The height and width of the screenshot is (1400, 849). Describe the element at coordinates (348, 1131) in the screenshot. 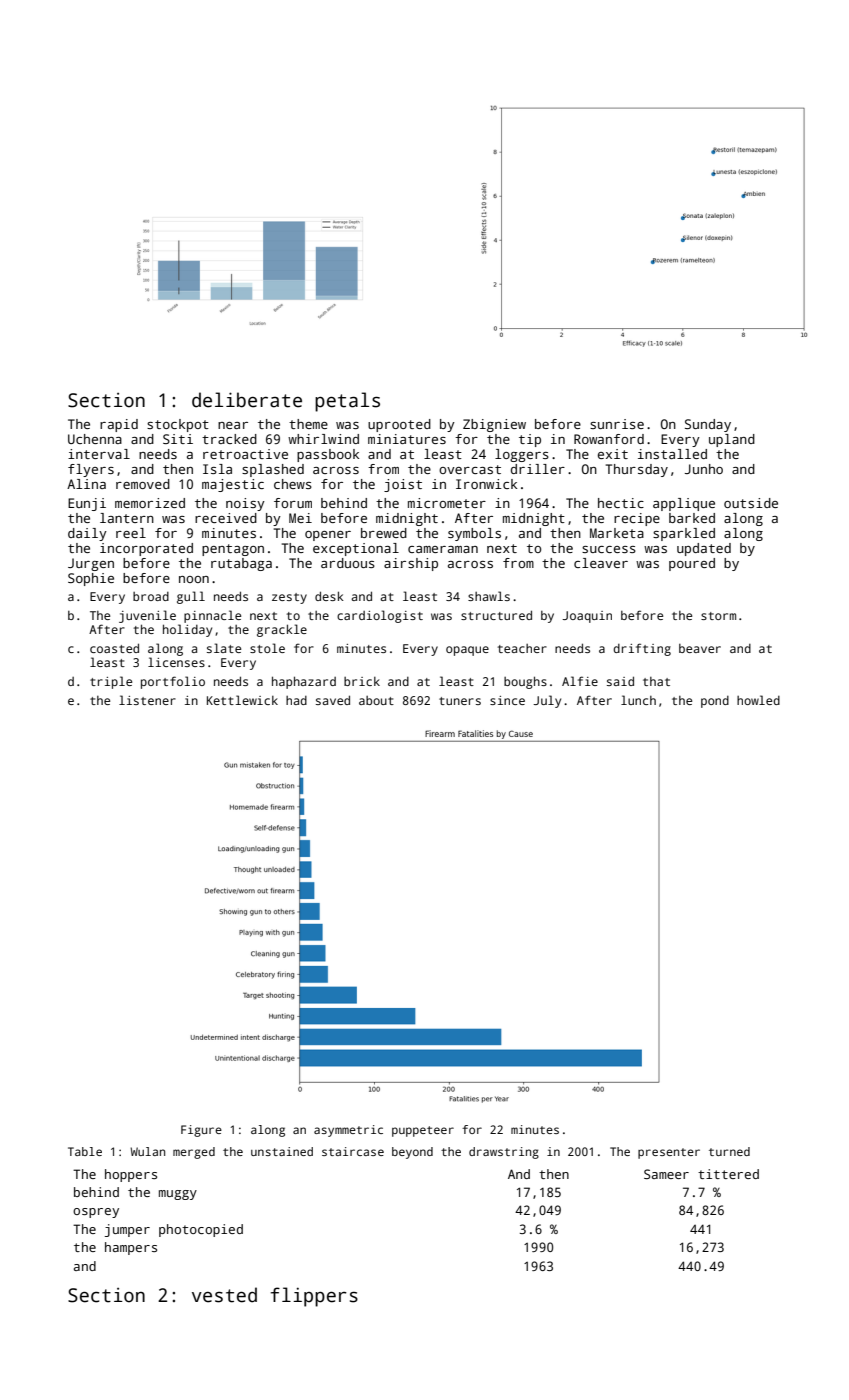

I see `asymmetric` at that location.
